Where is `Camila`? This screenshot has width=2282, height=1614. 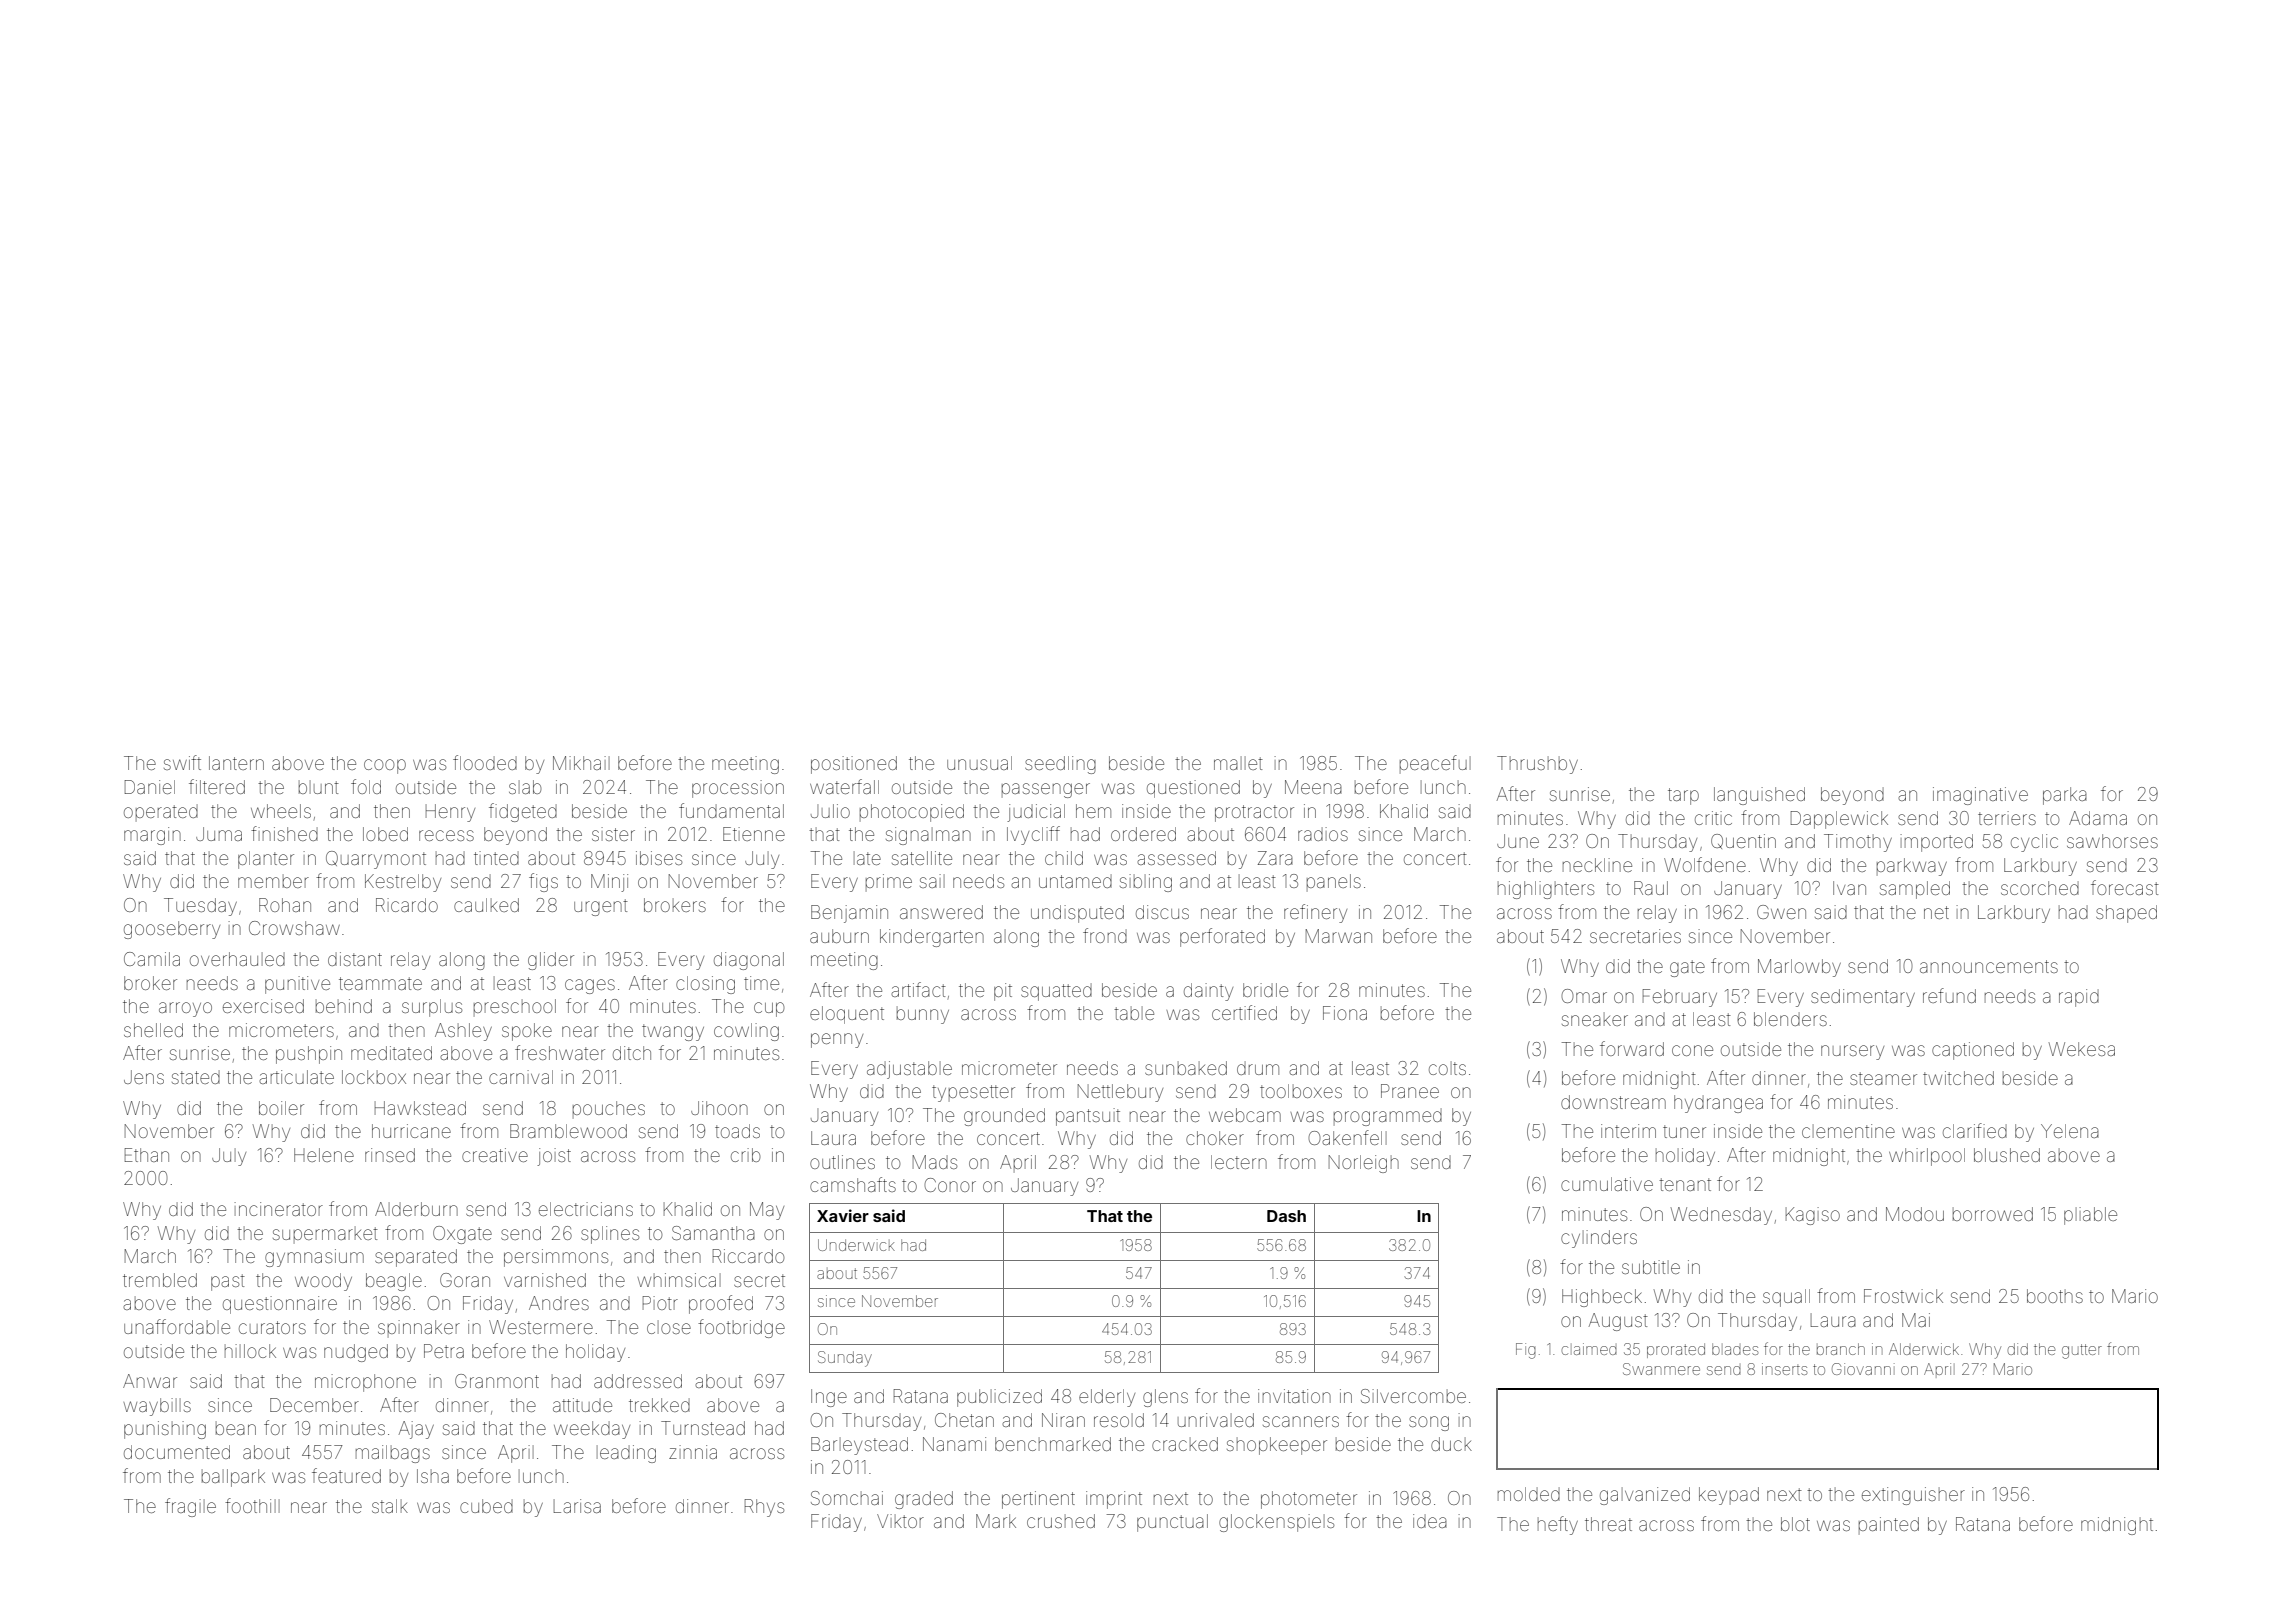
Camila is located at coordinates (152, 959).
